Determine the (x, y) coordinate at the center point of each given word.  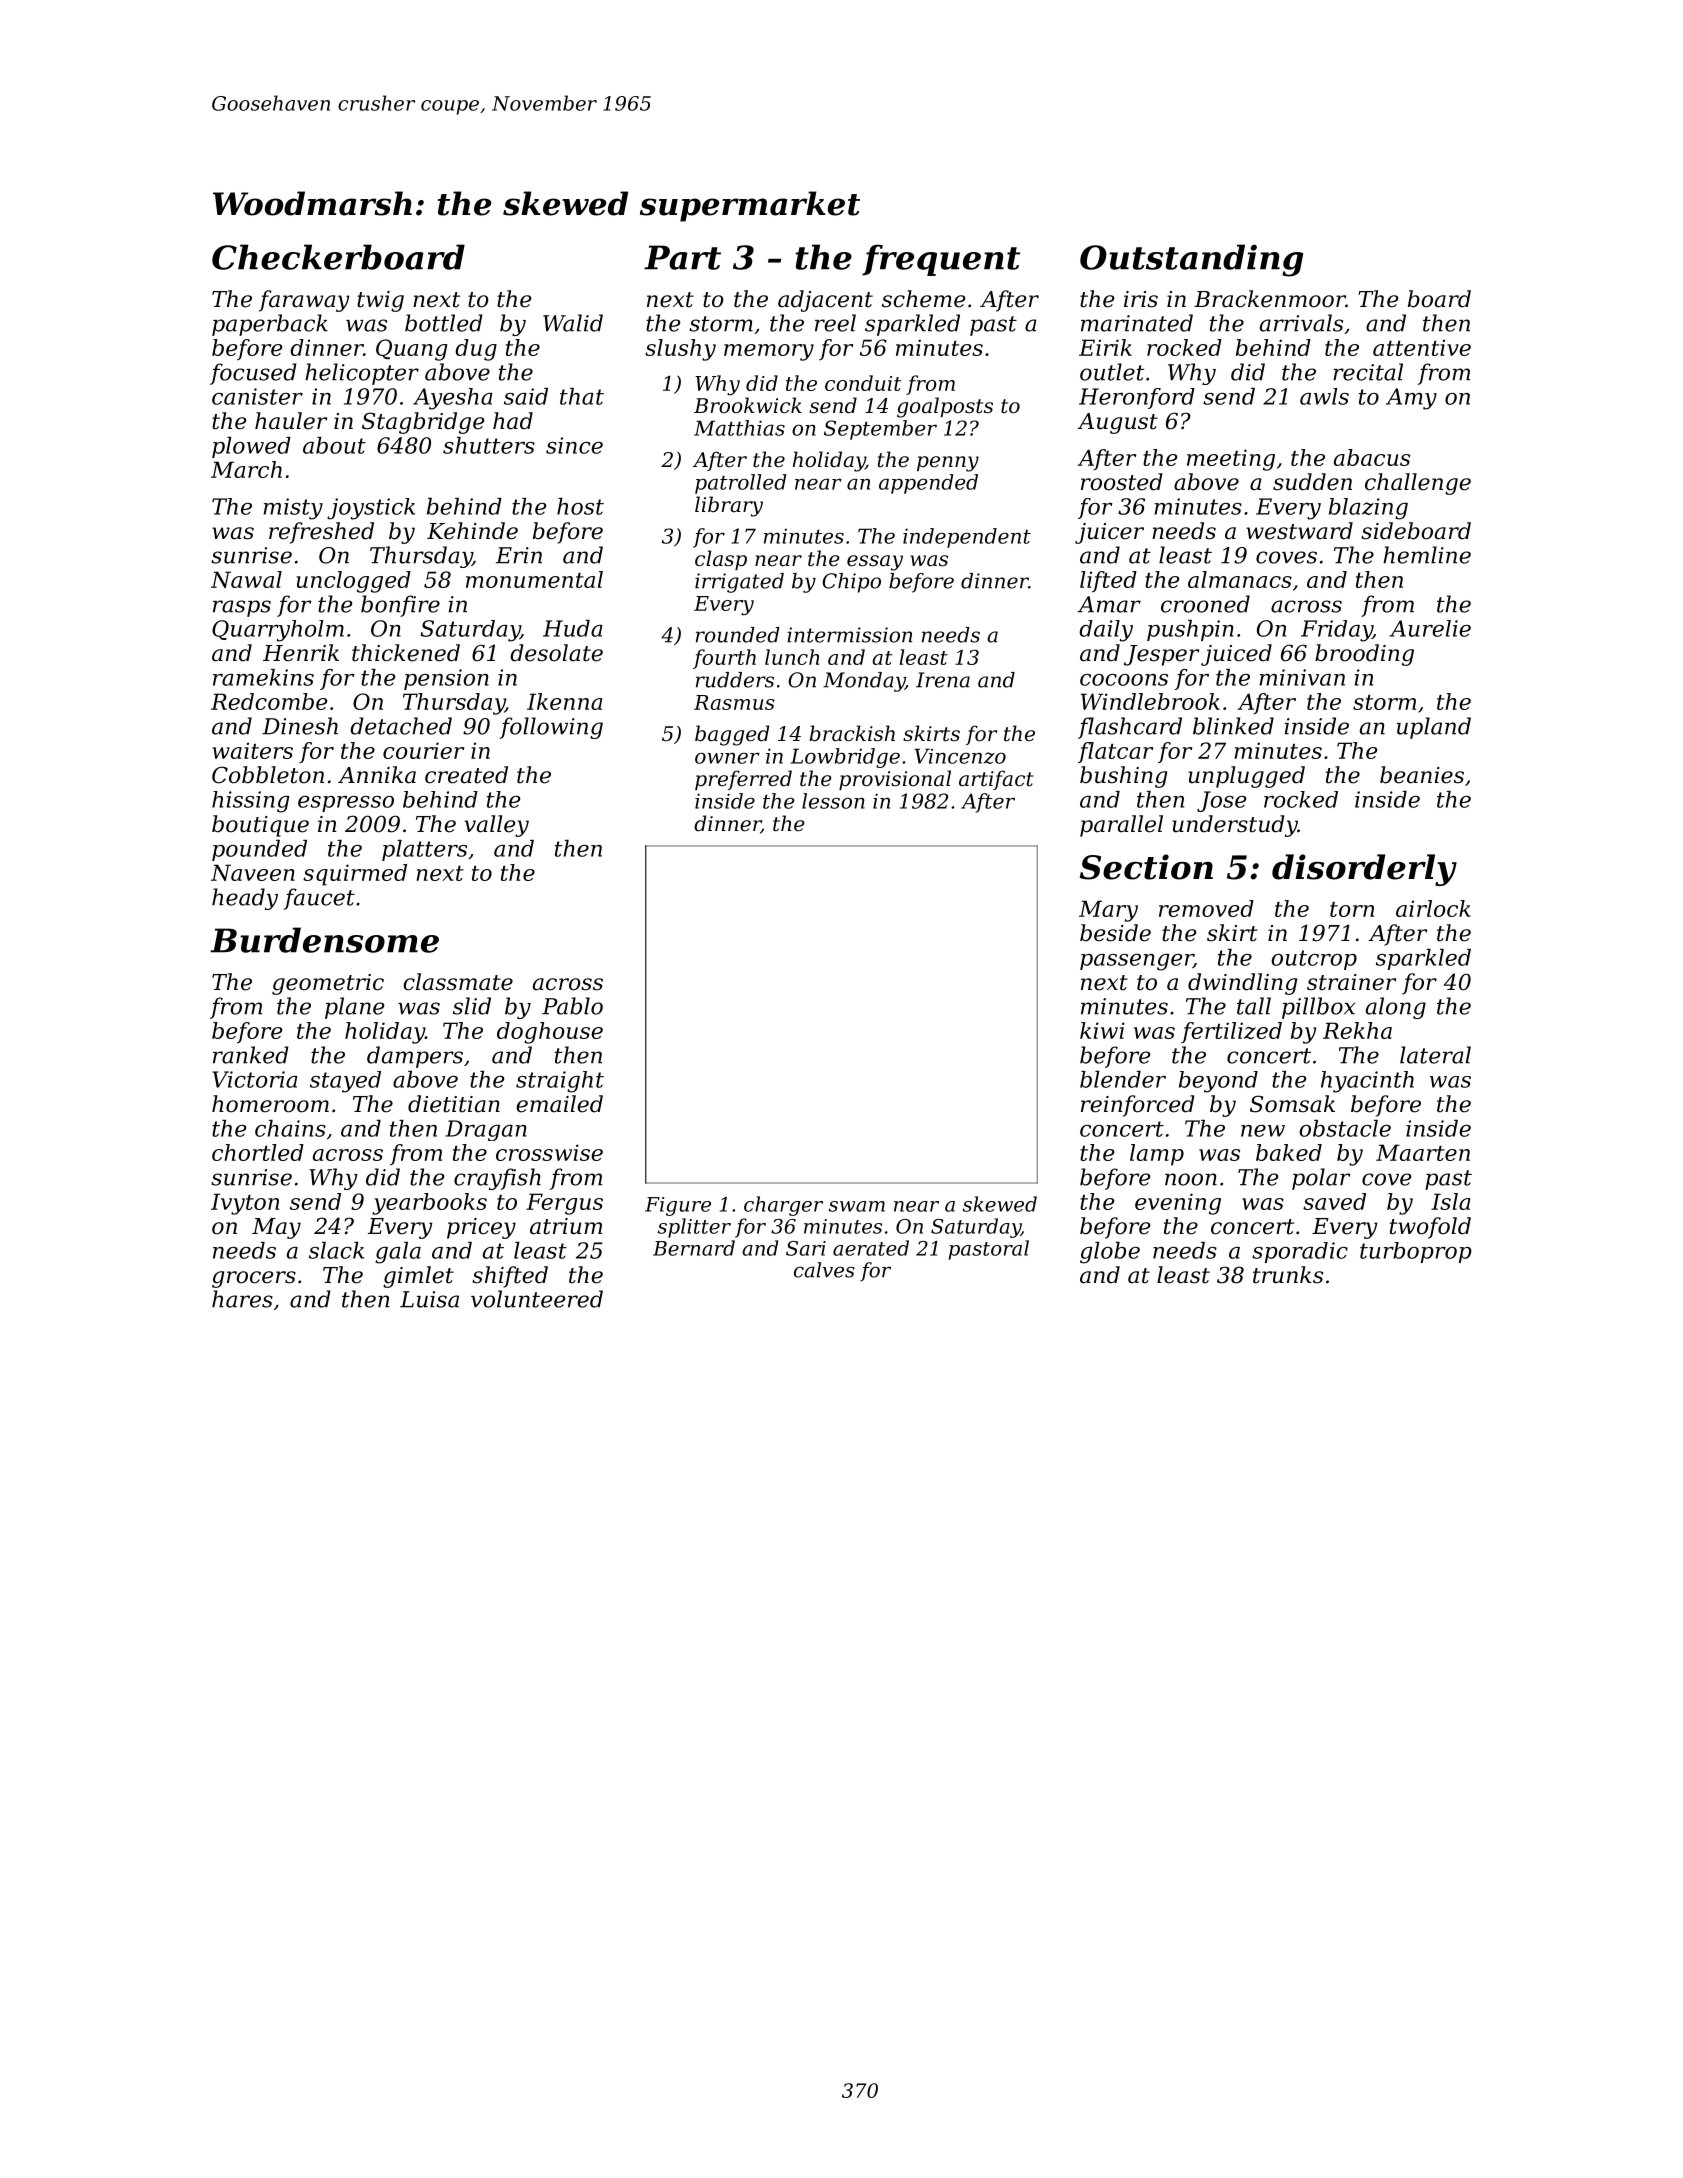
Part (682, 257)
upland (1434, 728)
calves (824, 1270)
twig (380, 301)
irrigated (739, 583)
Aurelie (1430, 628)
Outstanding (1191, 260)
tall (1254, 1006)
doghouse (550, 1033)
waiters (253, 750)
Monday (864, 682)
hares (242, 1299)
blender (1123, 1079)
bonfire (400, 606)
